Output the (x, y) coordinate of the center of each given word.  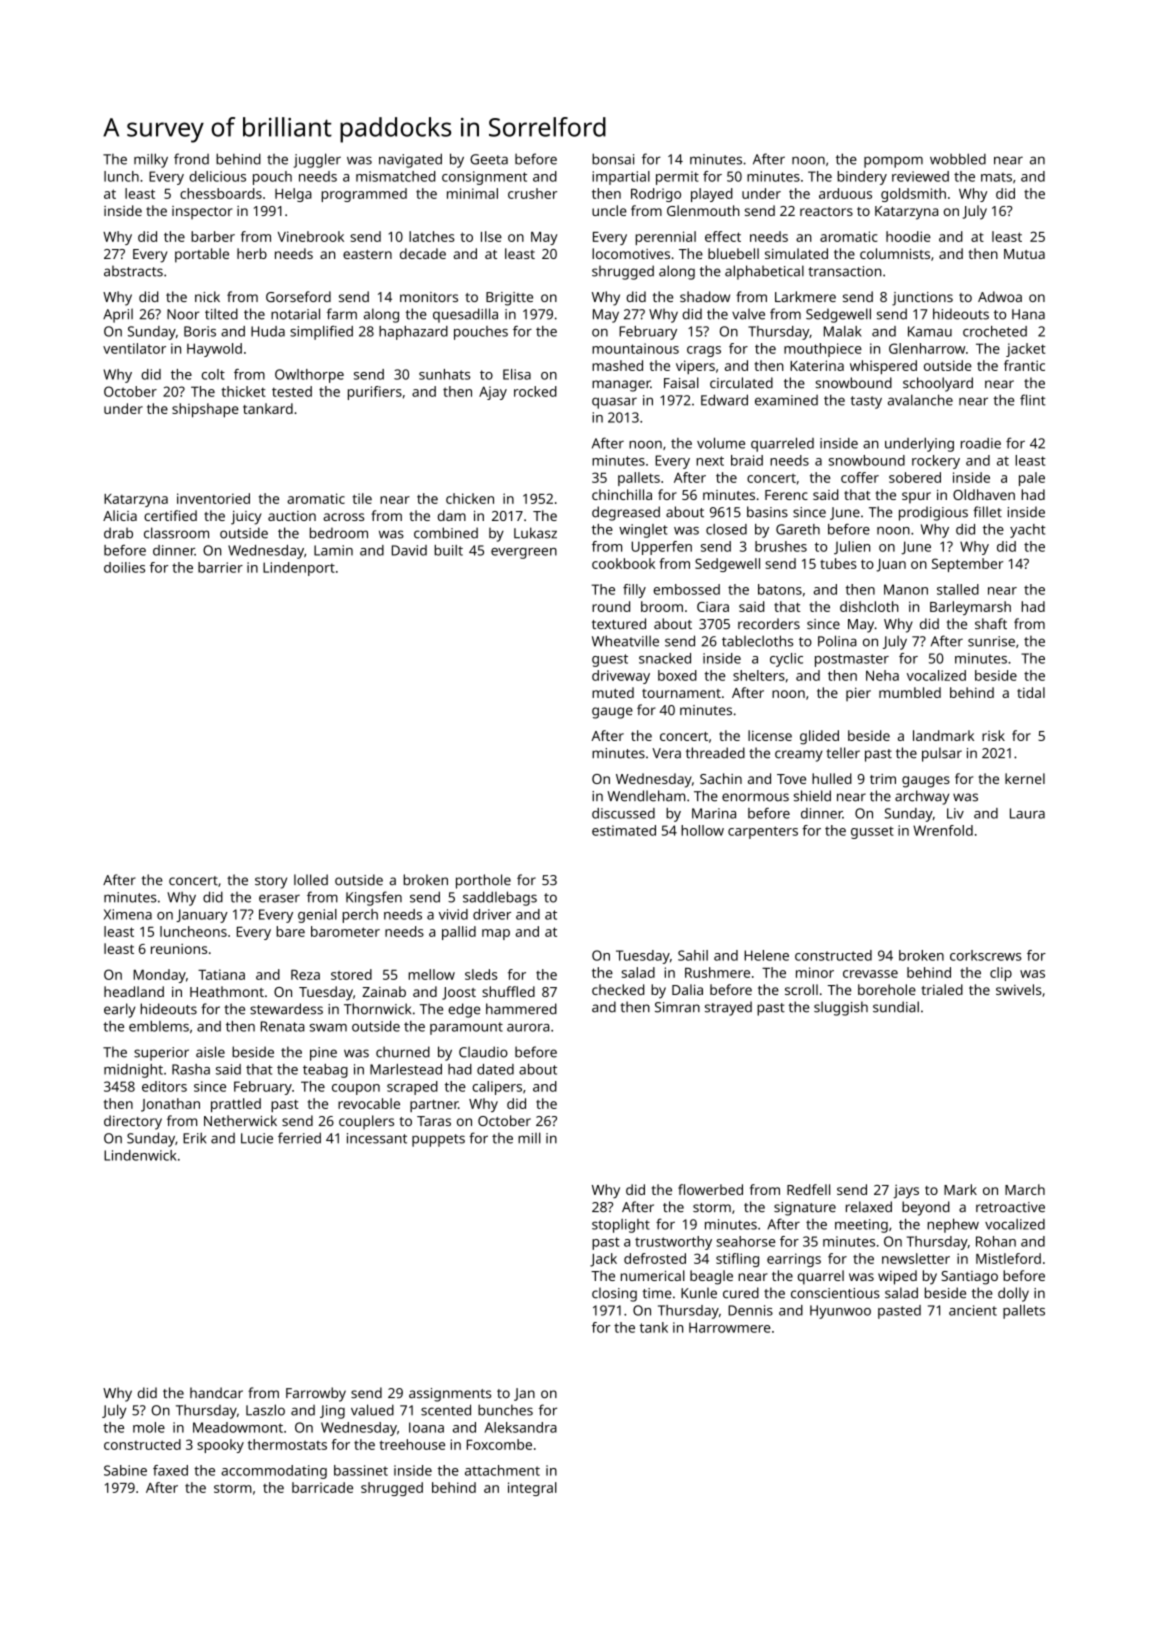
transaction (844, 271)
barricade (322, 1487)
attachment (502, 1470)
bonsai (613, 159)
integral (532, 1489)
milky (151, 160)
